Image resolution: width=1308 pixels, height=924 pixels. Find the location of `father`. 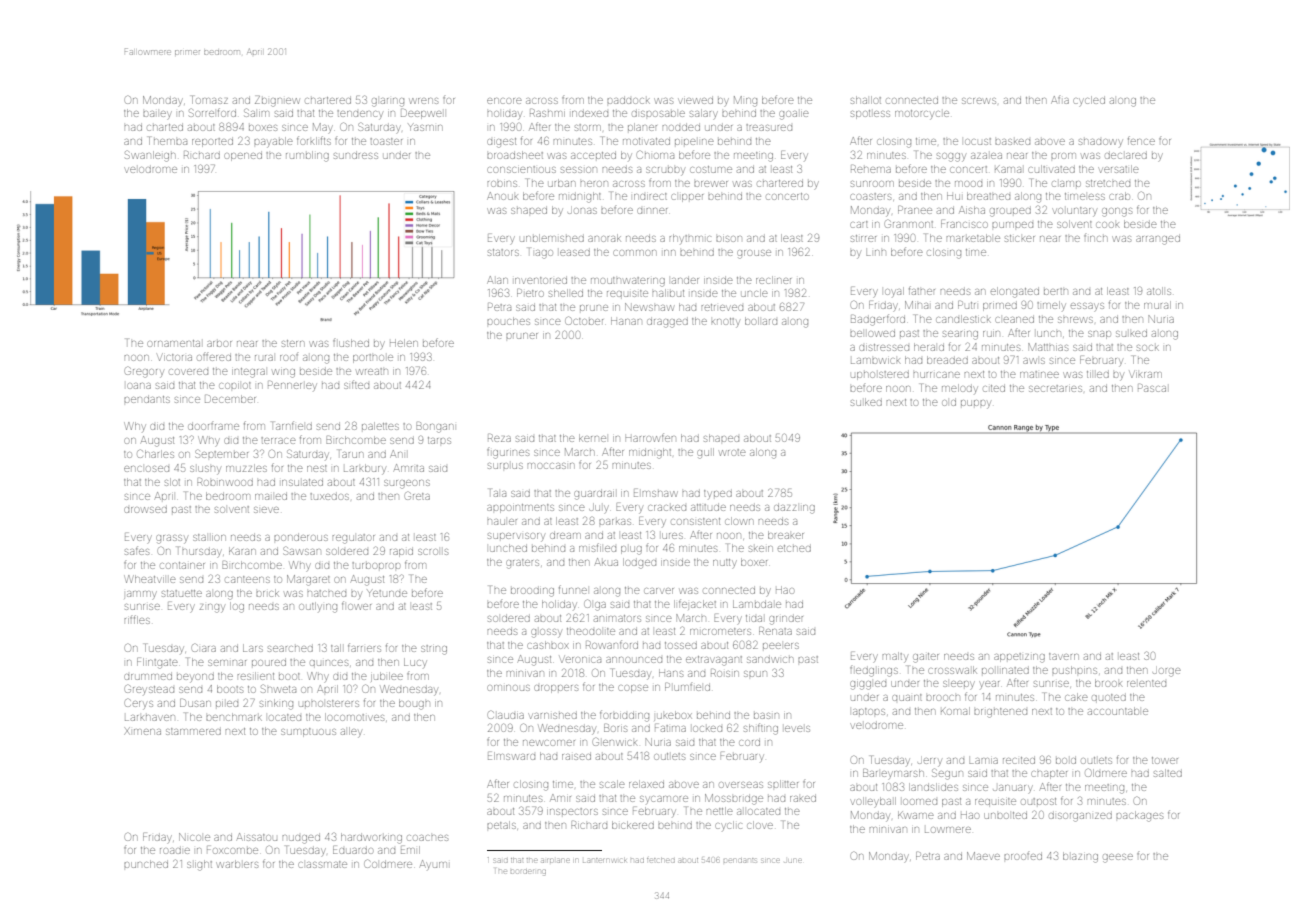

father is located at coordinates (922, 290).
